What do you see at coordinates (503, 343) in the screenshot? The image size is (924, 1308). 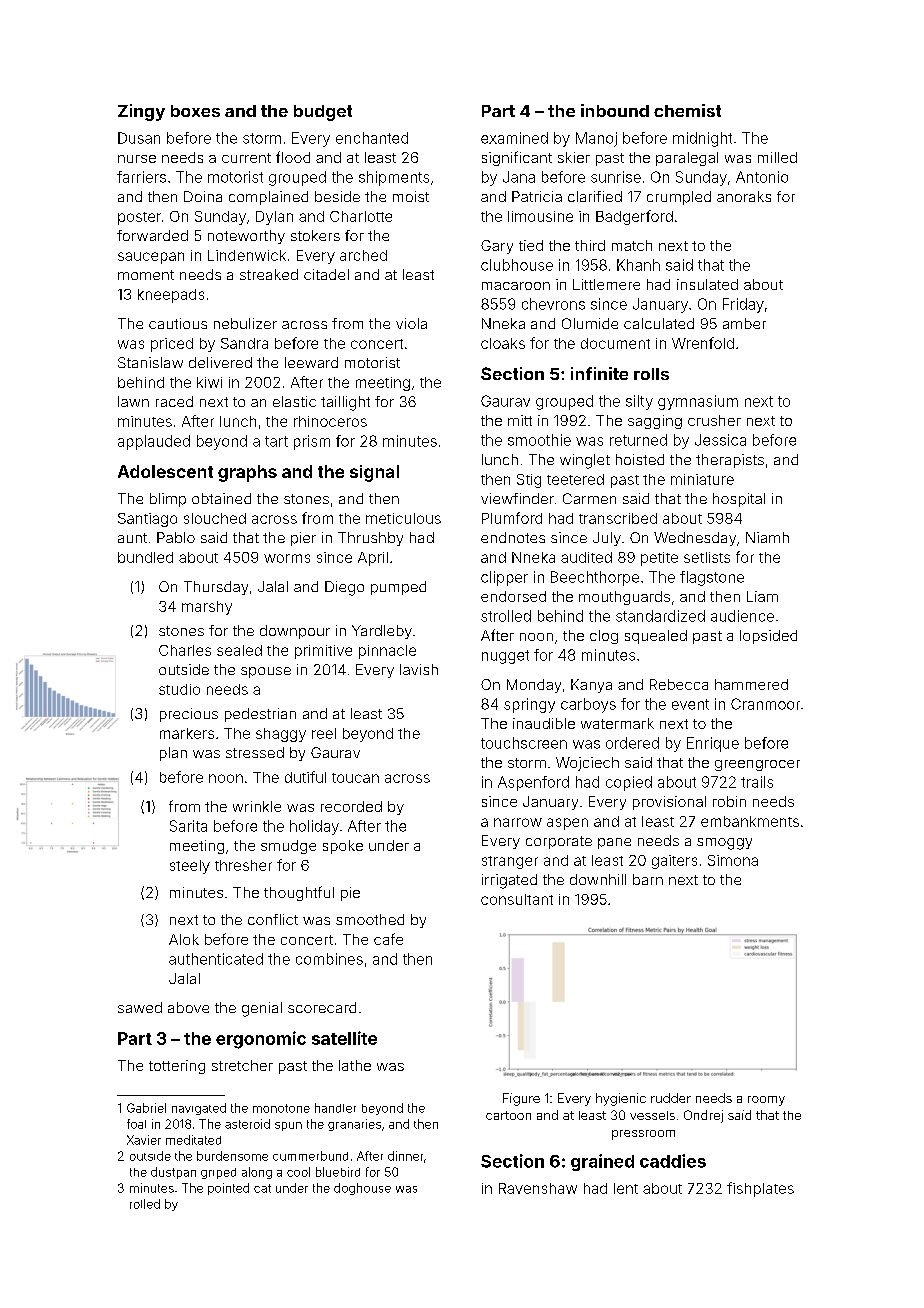 I see `cloaks` at bounding box center [503, 343].
